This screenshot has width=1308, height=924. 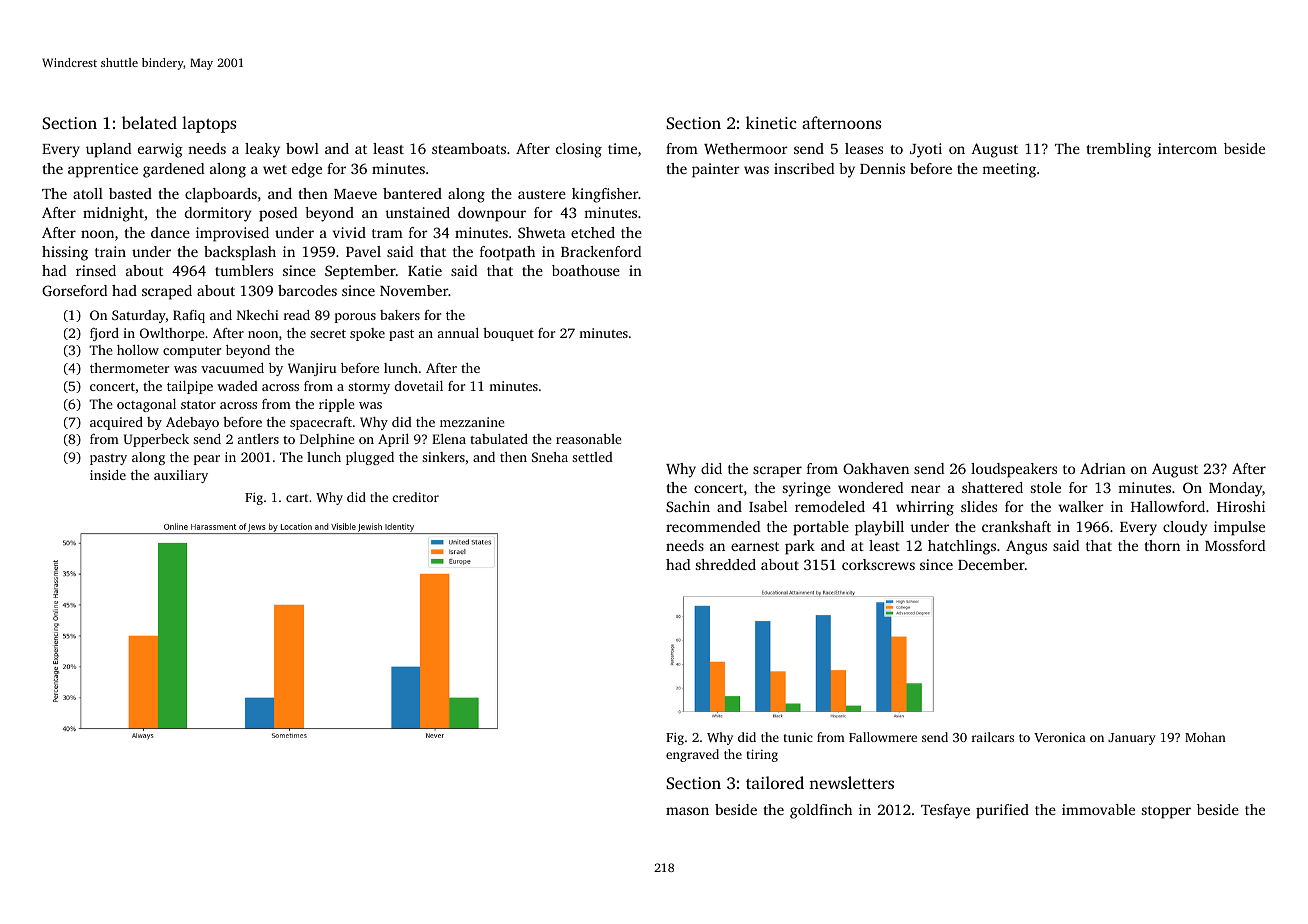 What do you see at coordinates (207, 460) in the screenshot?
I see `pear` at bounding box center [207, 460].
